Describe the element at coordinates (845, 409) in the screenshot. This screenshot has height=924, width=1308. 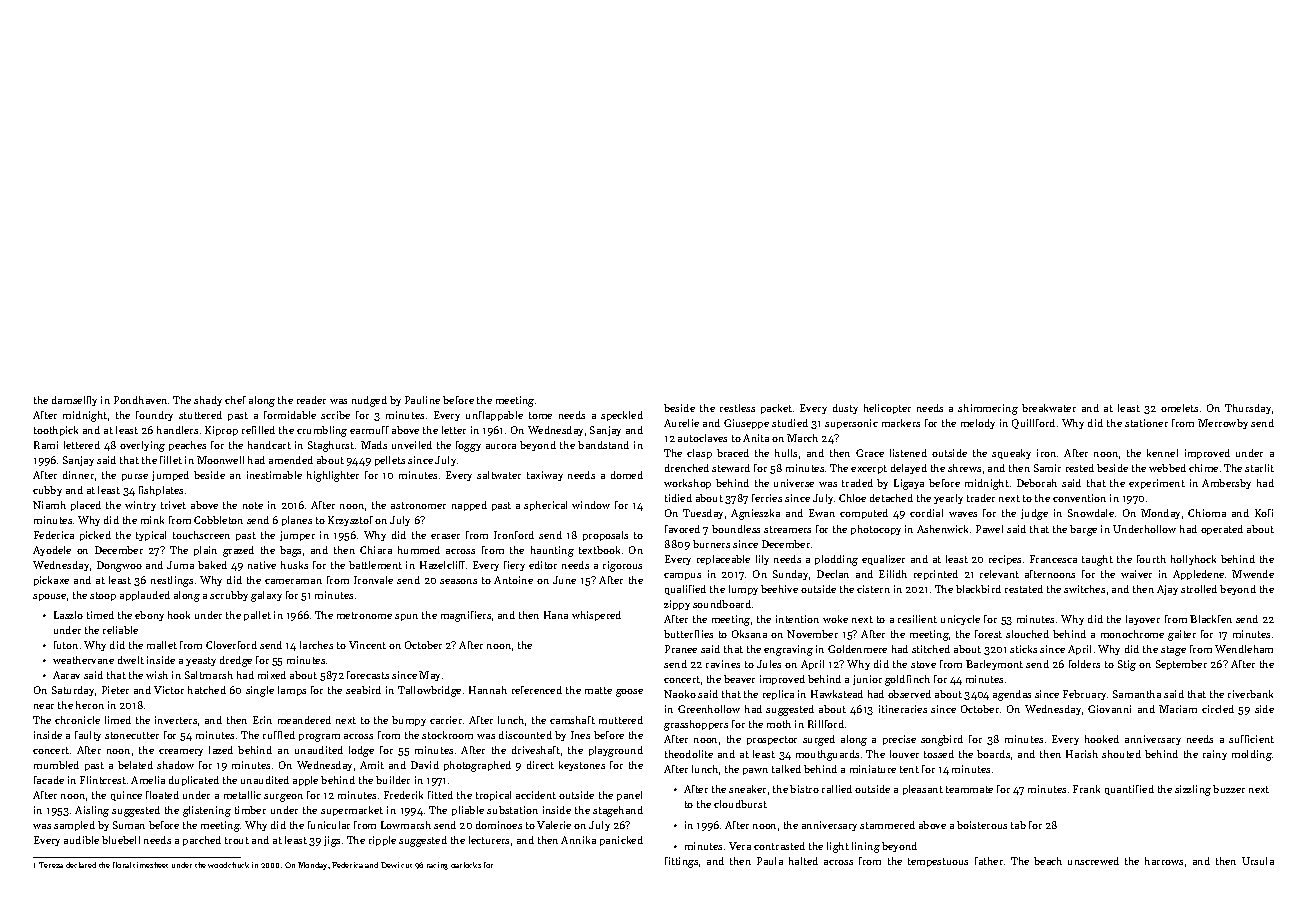
I see `dusty` at that location.
